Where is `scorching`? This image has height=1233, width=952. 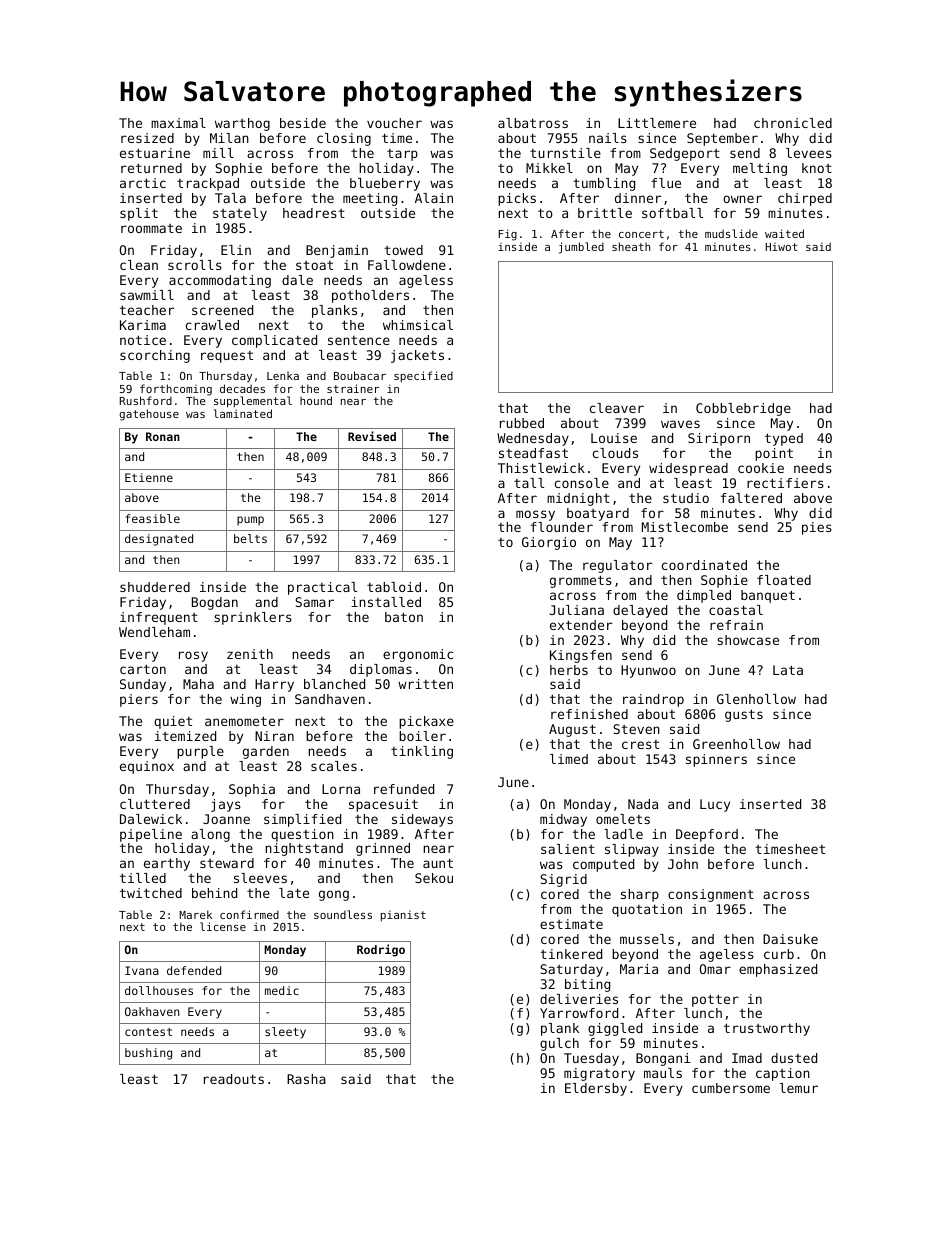 scorching is located at coordinates (155, 356).
